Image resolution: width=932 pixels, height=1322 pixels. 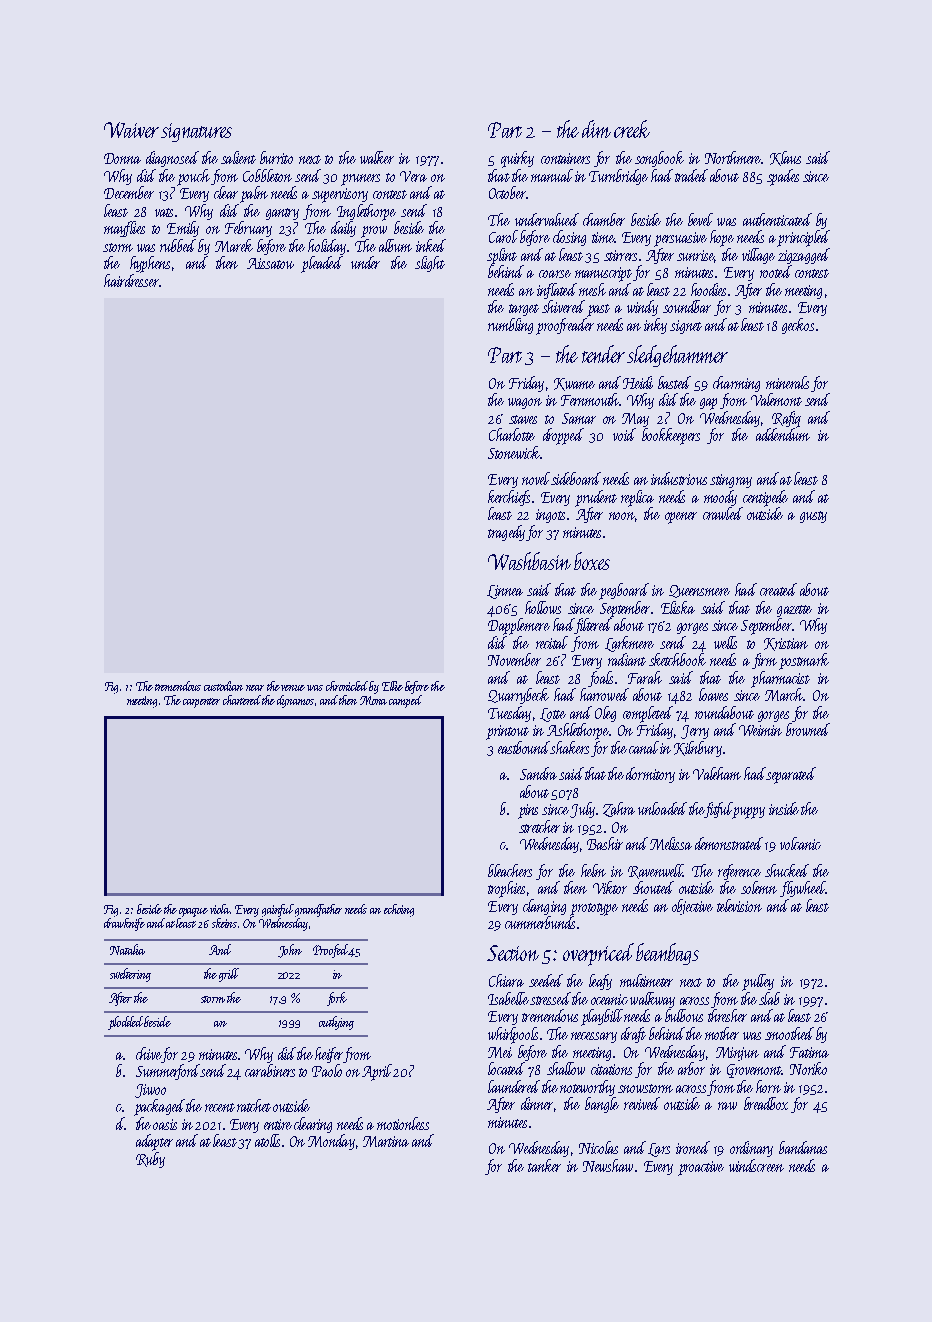 What do you see at coordinates (785, 158) in the screenshot?
I see `Klaus` at bounding box center [785, 158].
